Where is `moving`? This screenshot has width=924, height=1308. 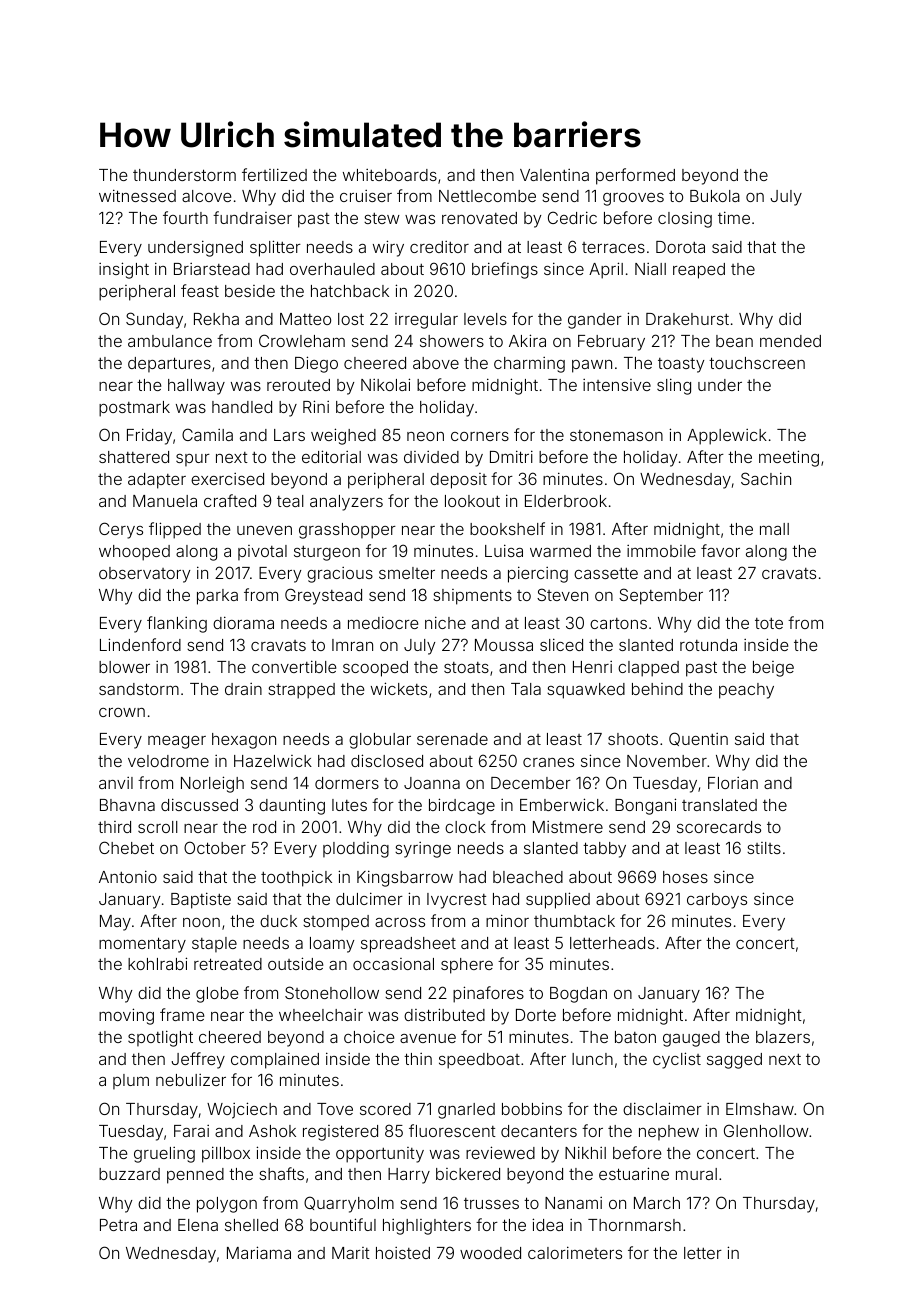
moving is located at coordinates (126, 1016).
